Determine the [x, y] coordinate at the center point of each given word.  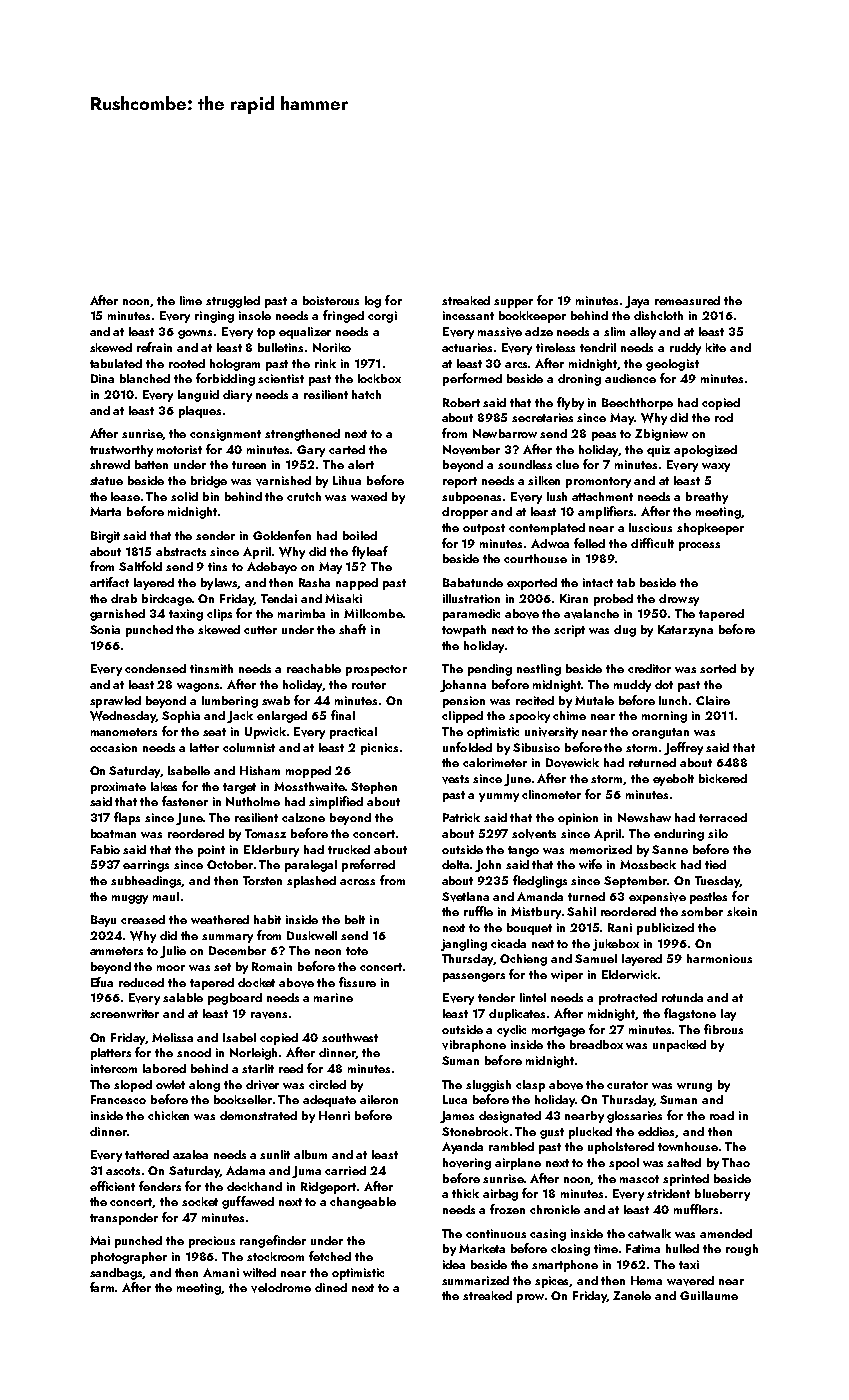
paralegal [311, 866]
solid [184, 496]
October [230, 864]
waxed [369, 496]
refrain [154, 347]
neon [328, 952]
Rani [620, 927]
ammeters [116, 951]
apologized [705, 451]
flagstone [690, 1014]
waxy [716, 467]
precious [212, 1242]
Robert [461, 402]
